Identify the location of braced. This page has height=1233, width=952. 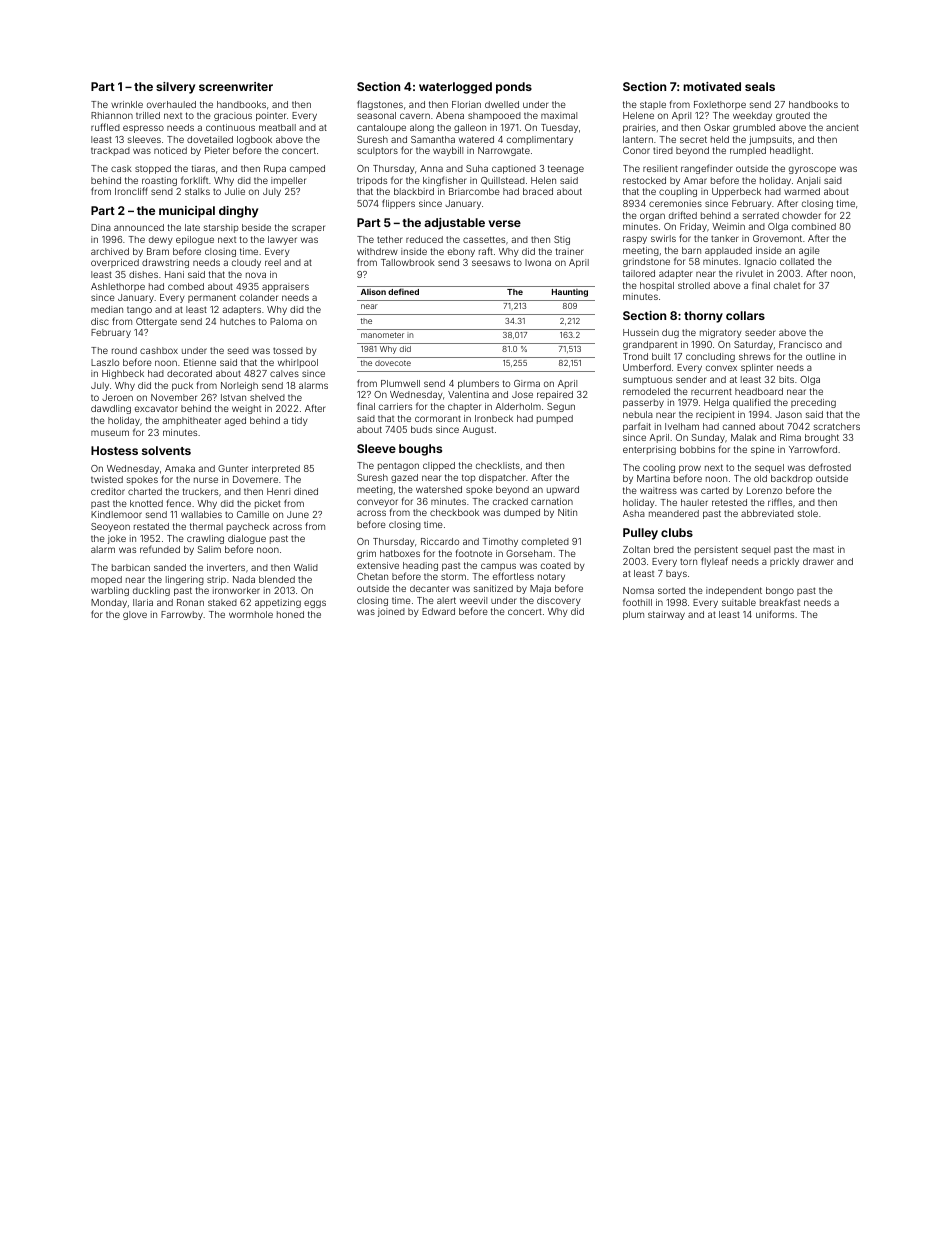
(538, 191).
